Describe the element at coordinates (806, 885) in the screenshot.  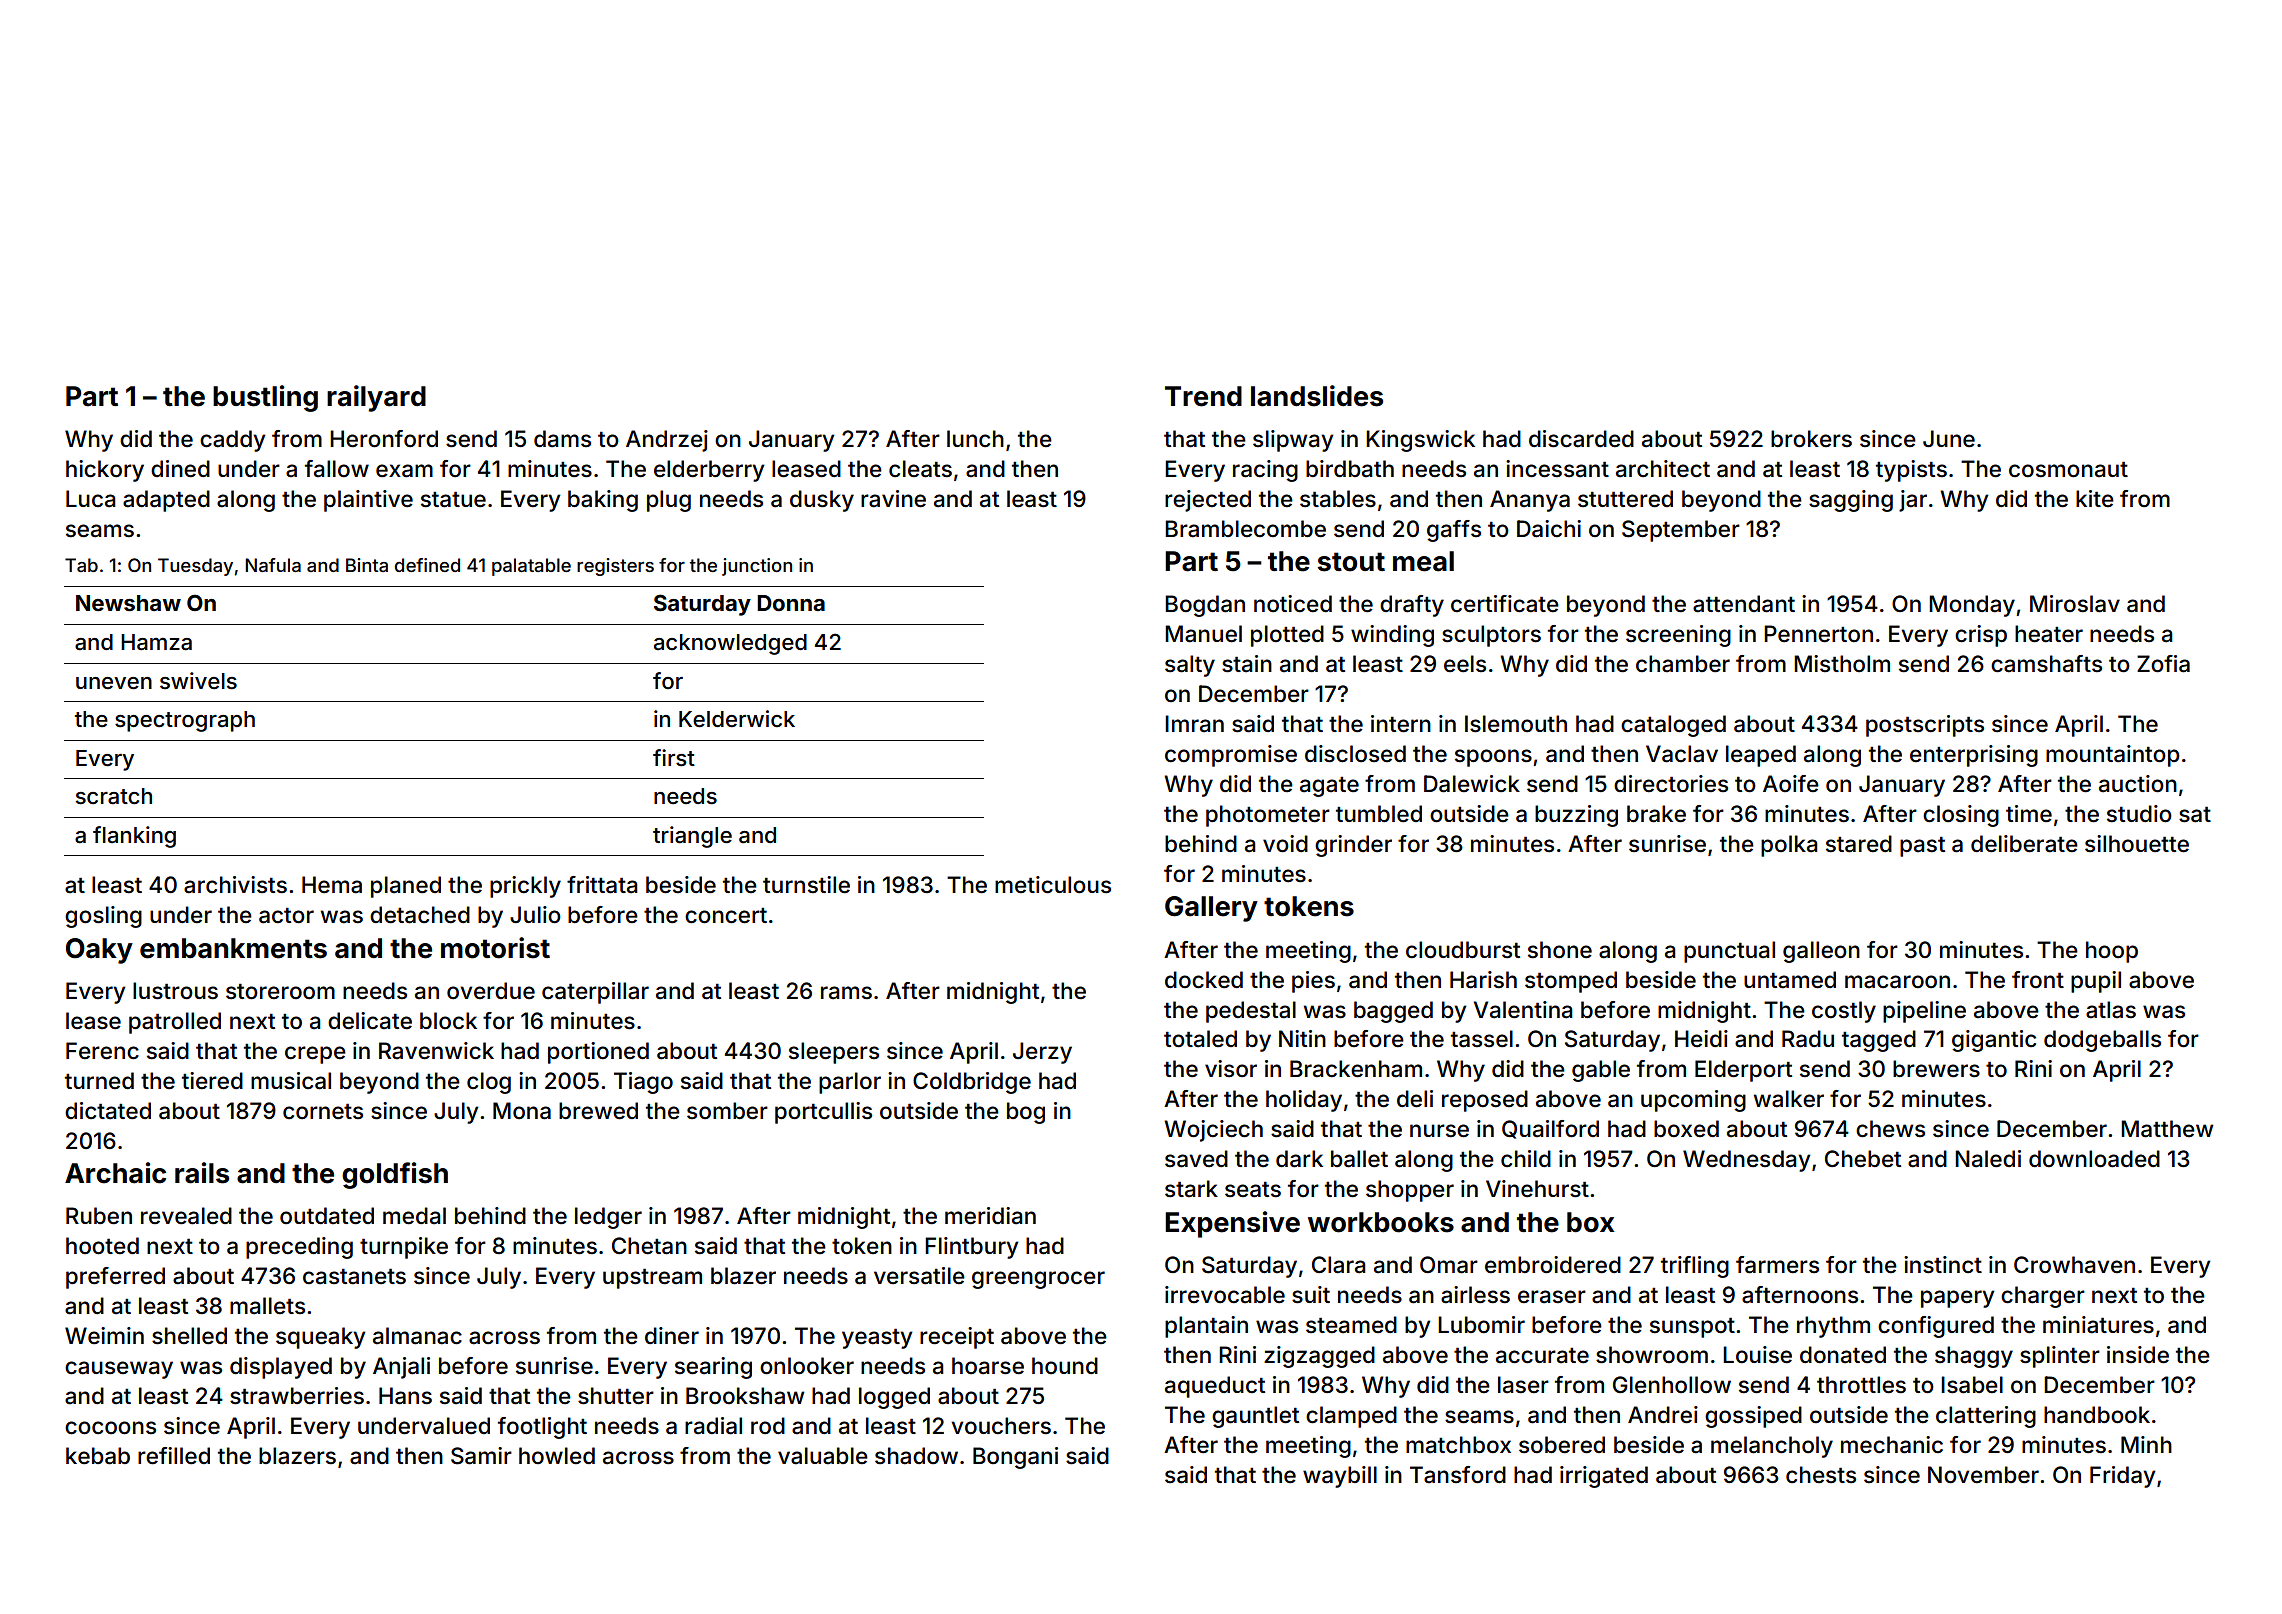
I see `turnstile` at that location.
